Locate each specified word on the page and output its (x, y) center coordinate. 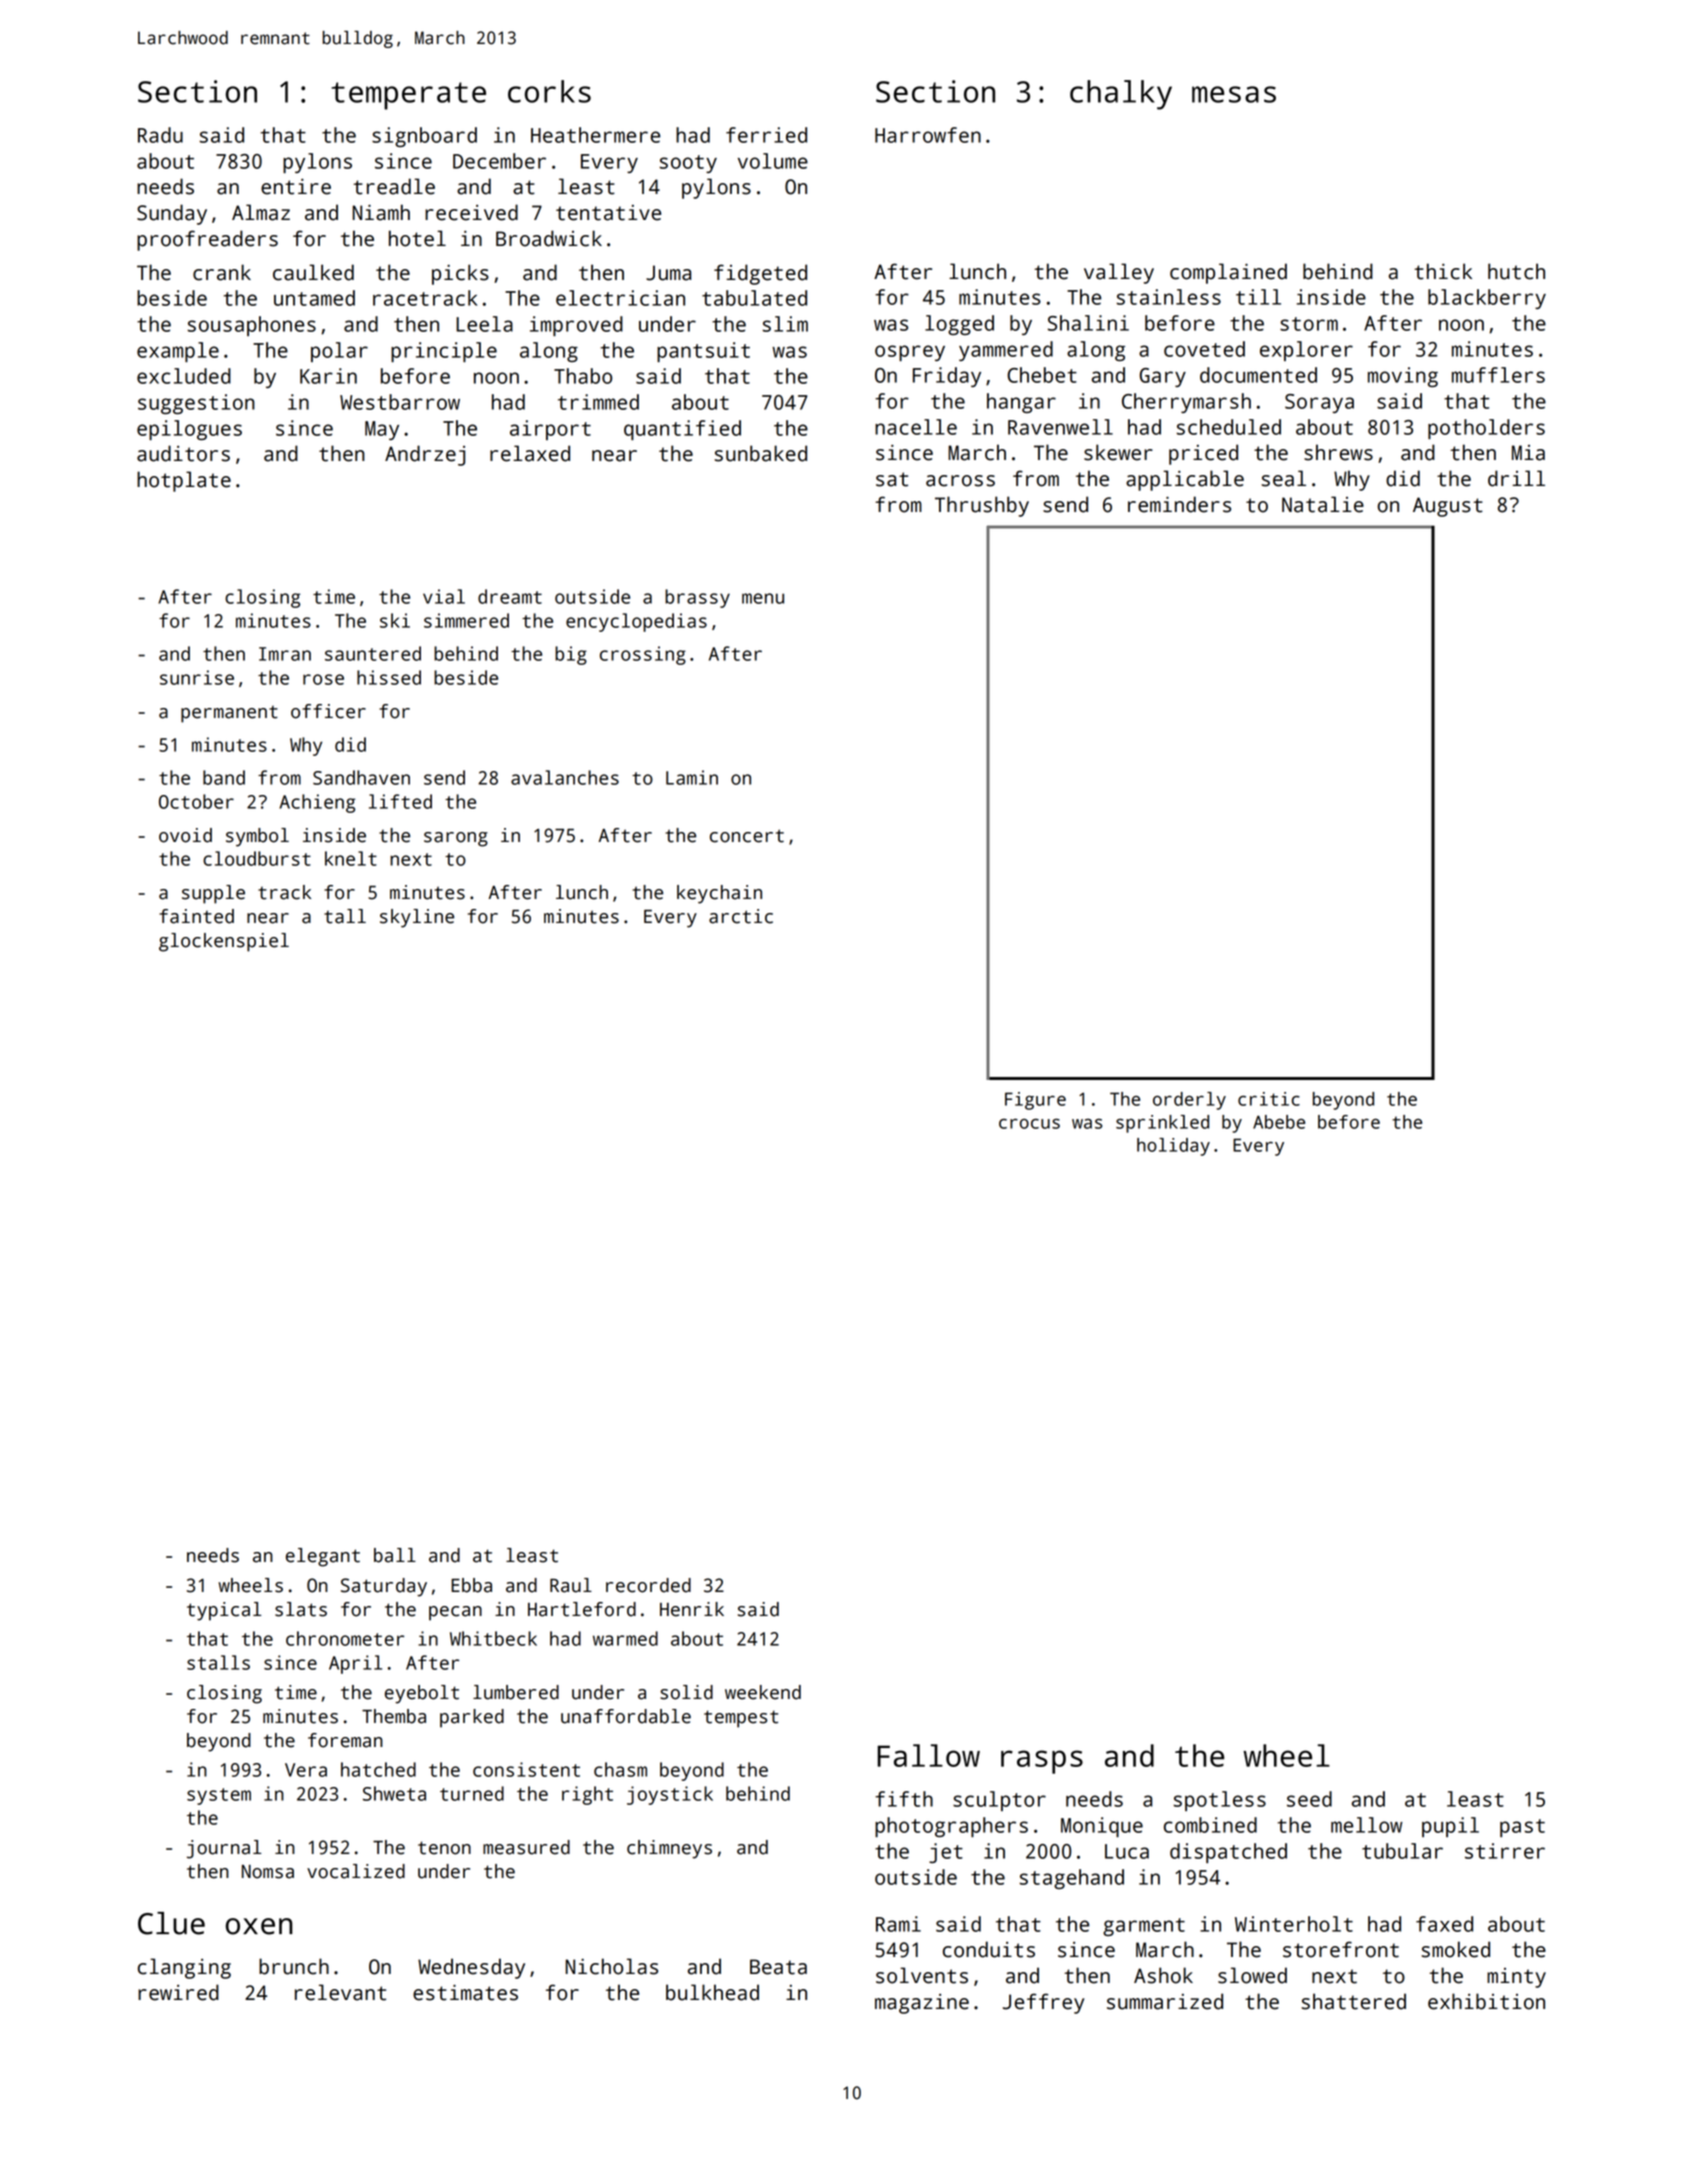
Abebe (1279, 1122)
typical (224, 1611)
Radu (160, 135)
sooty (688, 164)
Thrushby (982, 506)
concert (747, 836)
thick (1443, 271)
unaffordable (626, 1716)
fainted (196, 916)
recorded (648, 1585)
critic (1269, 1099)
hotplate (184, 481)
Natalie (1323, 504)
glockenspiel (224, 942)
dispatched (1228, 1853)
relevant (340, 1992)
